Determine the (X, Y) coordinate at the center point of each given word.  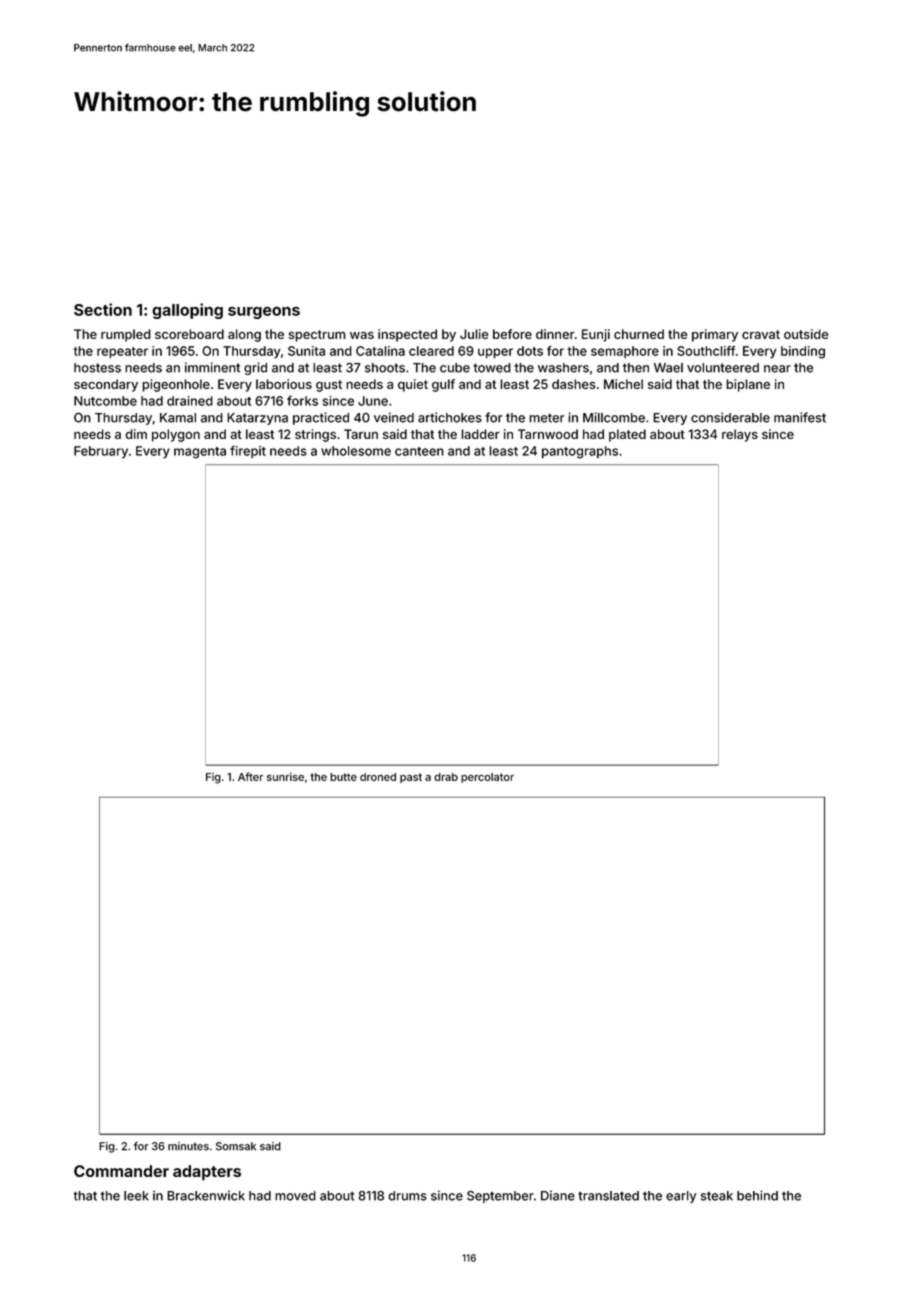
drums (407, 1196)
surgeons (264, 313)
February (101, 452)
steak (717, 1196)
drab (446, 777)
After (250, 776)
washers (563, 368)
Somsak (236, 1146)
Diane (558, 1195)
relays (740, 435)
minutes (188, 1146)
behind (757, 1195)
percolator (487, 778)
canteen (419, 451)
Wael (668, 368)
